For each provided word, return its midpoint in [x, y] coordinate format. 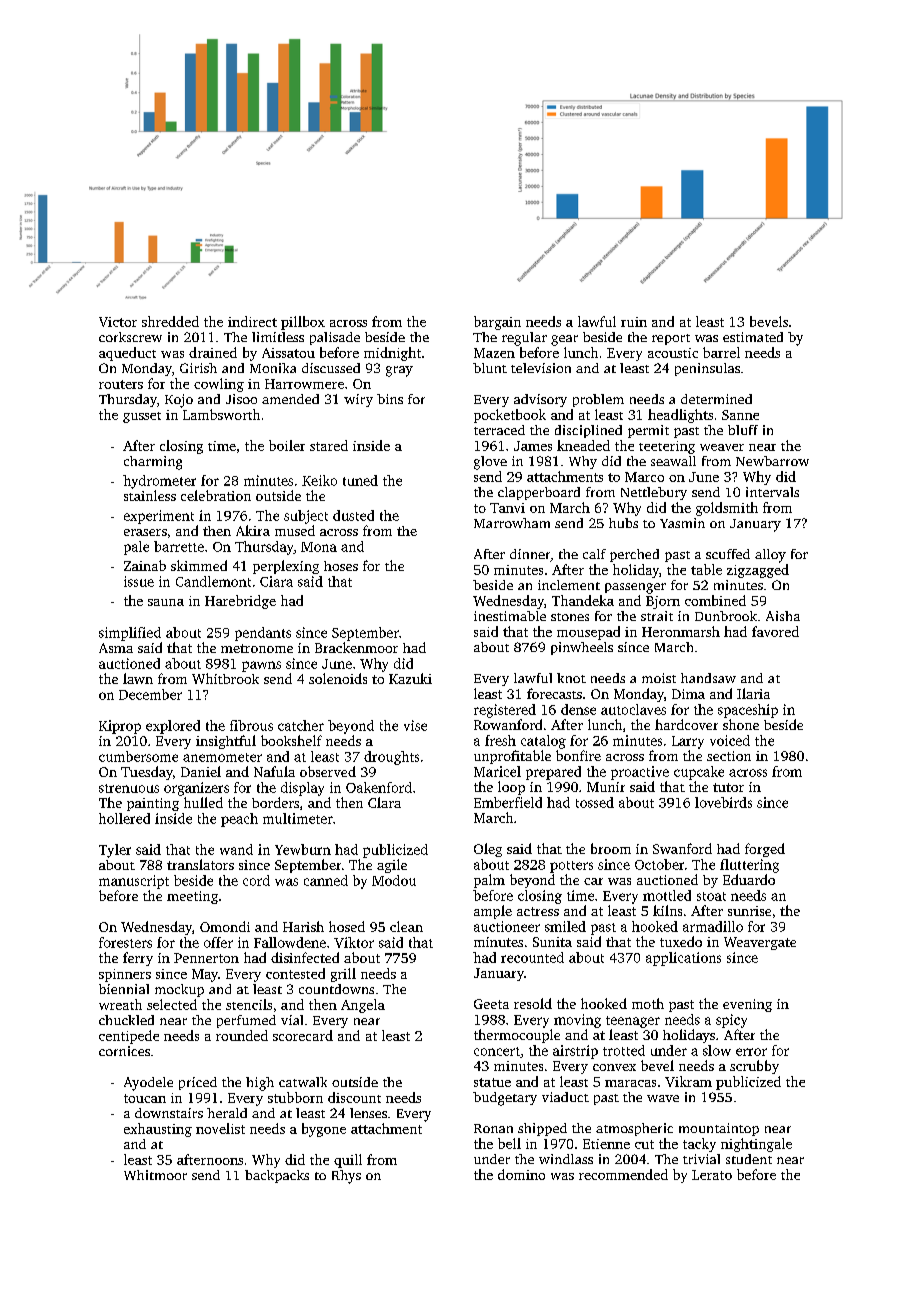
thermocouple [517, 1036]
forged [765, 850]
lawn [138, 678]
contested [295, 973]
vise [415, 725]
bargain [497, 323]
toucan [145, 1098]
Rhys [346, 1177]
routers [121, 384]
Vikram [688, 1081]
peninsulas [707, 369]
